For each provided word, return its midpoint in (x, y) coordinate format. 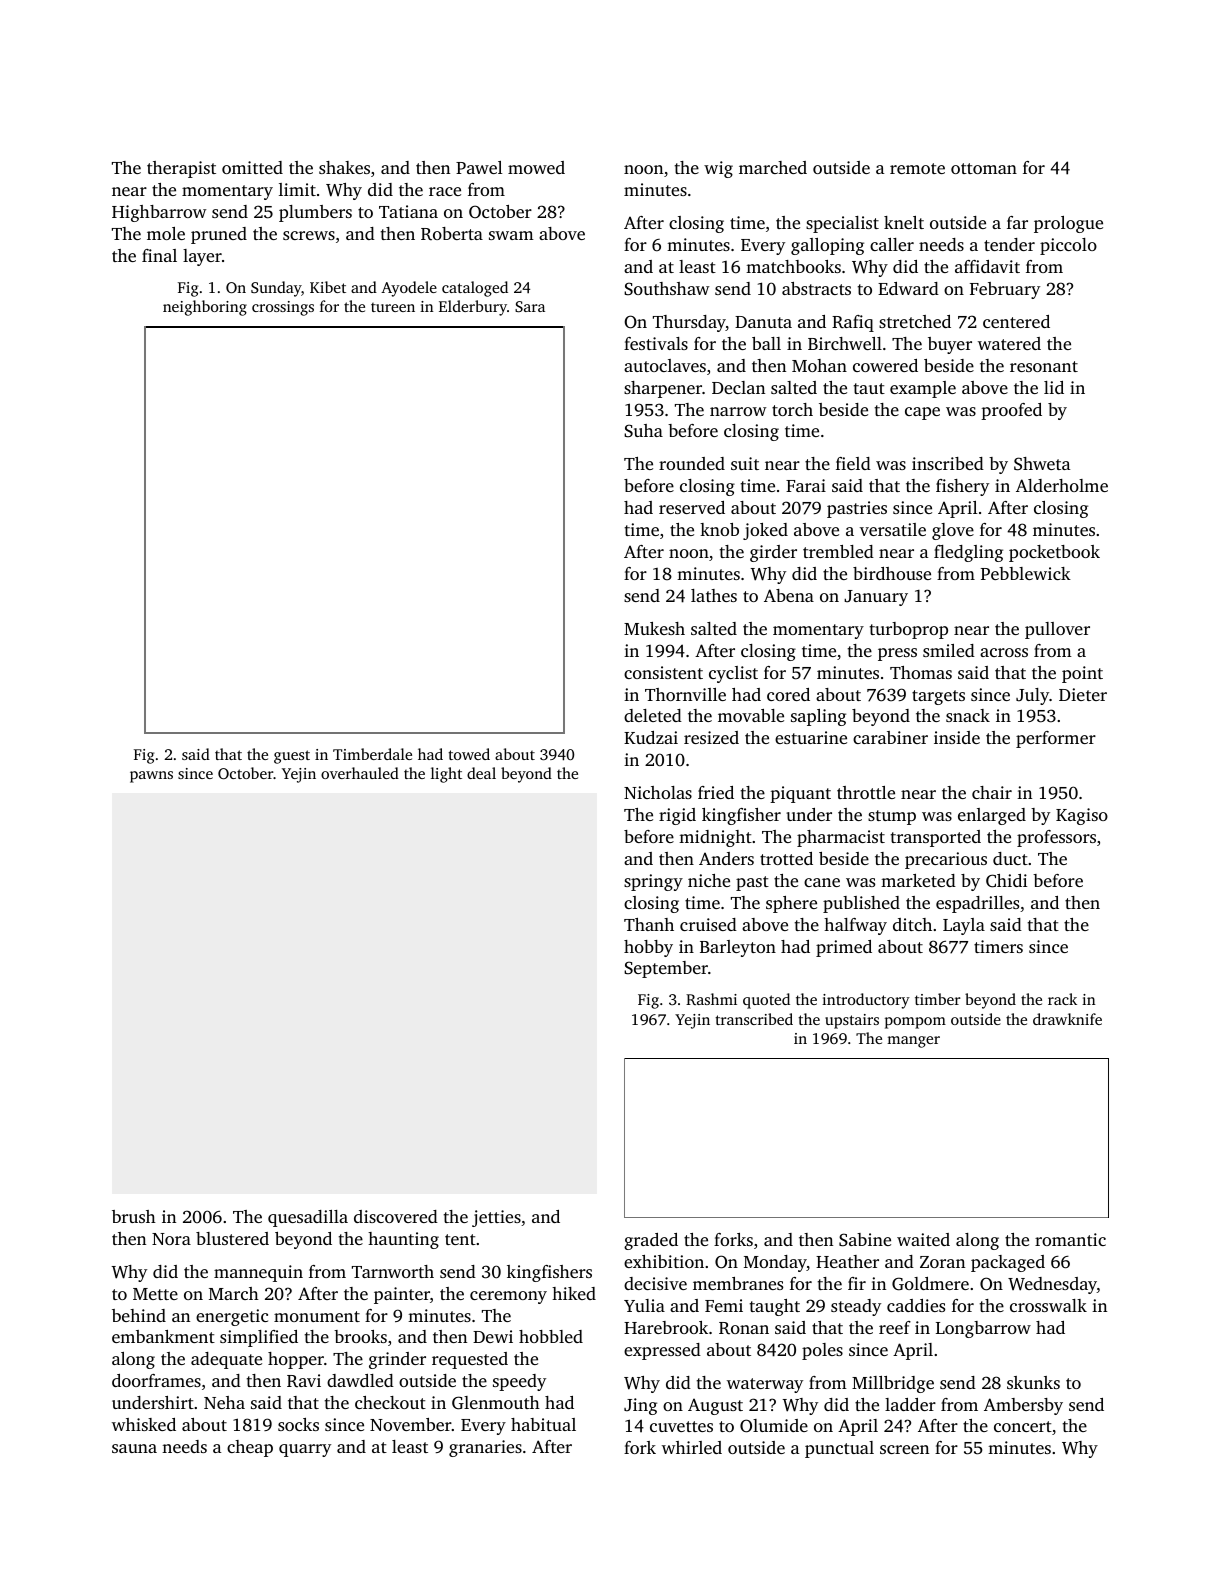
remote (917, 168)
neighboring (205, 308)
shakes (344, 167)
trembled (838, 551)
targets (938, 697)
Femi (724, 1305)
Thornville (685, 694)
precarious (946, 860)
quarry (305, 1450)
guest (292, 757)
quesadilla (308, 1218)
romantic (1070, 1239)
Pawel (479, 167)
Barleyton (738, 948)
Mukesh (654, 628)
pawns (151, 777)
